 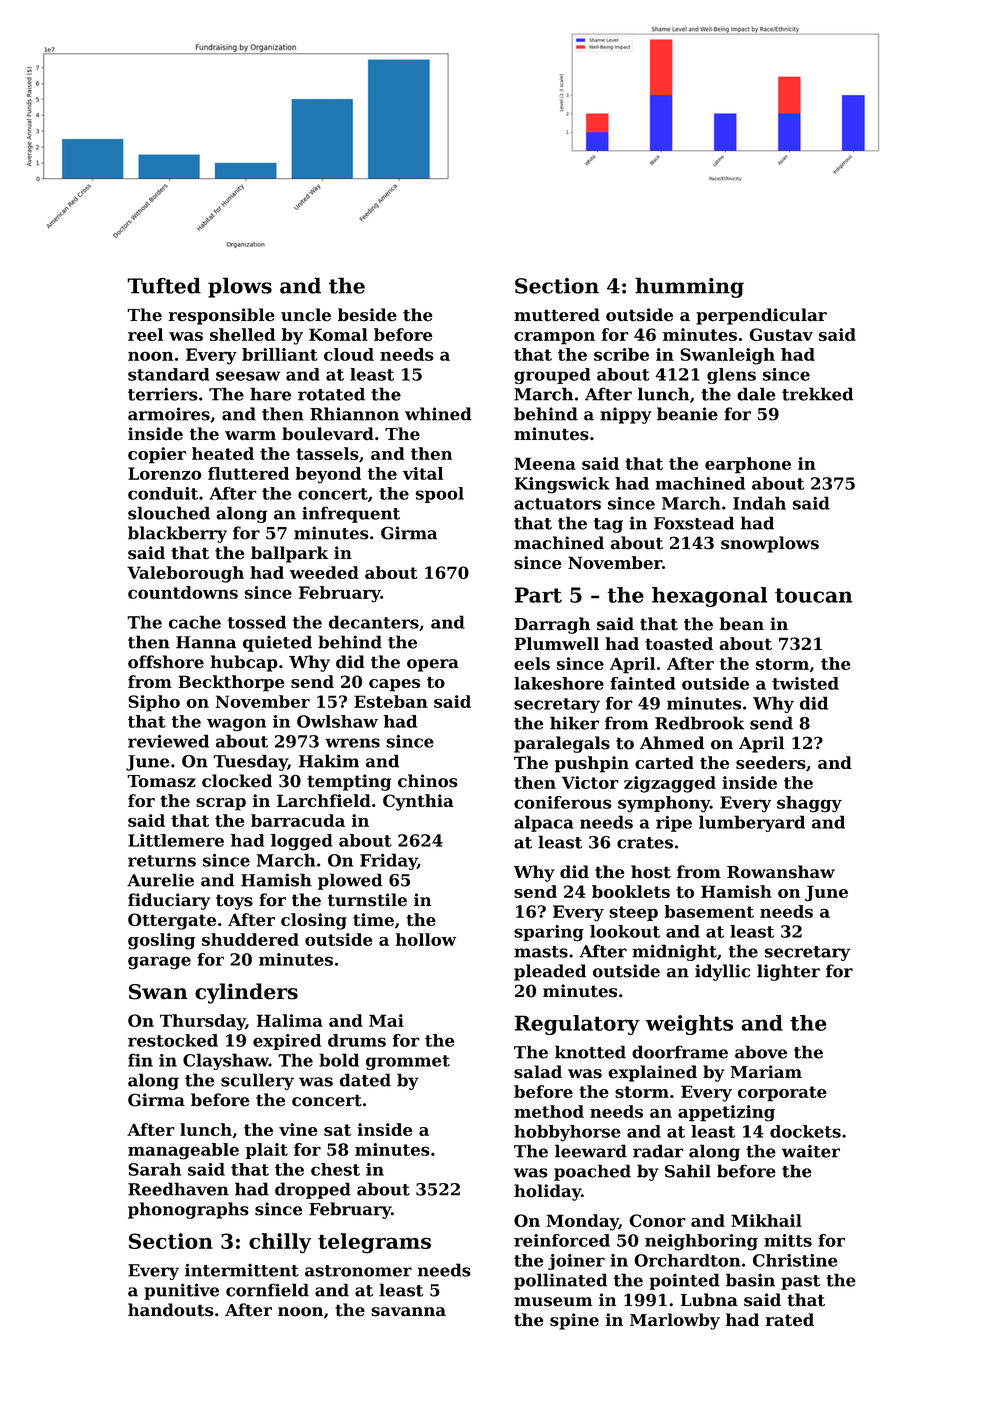 I want to click on savanna, so click(x=408, y=1312).
